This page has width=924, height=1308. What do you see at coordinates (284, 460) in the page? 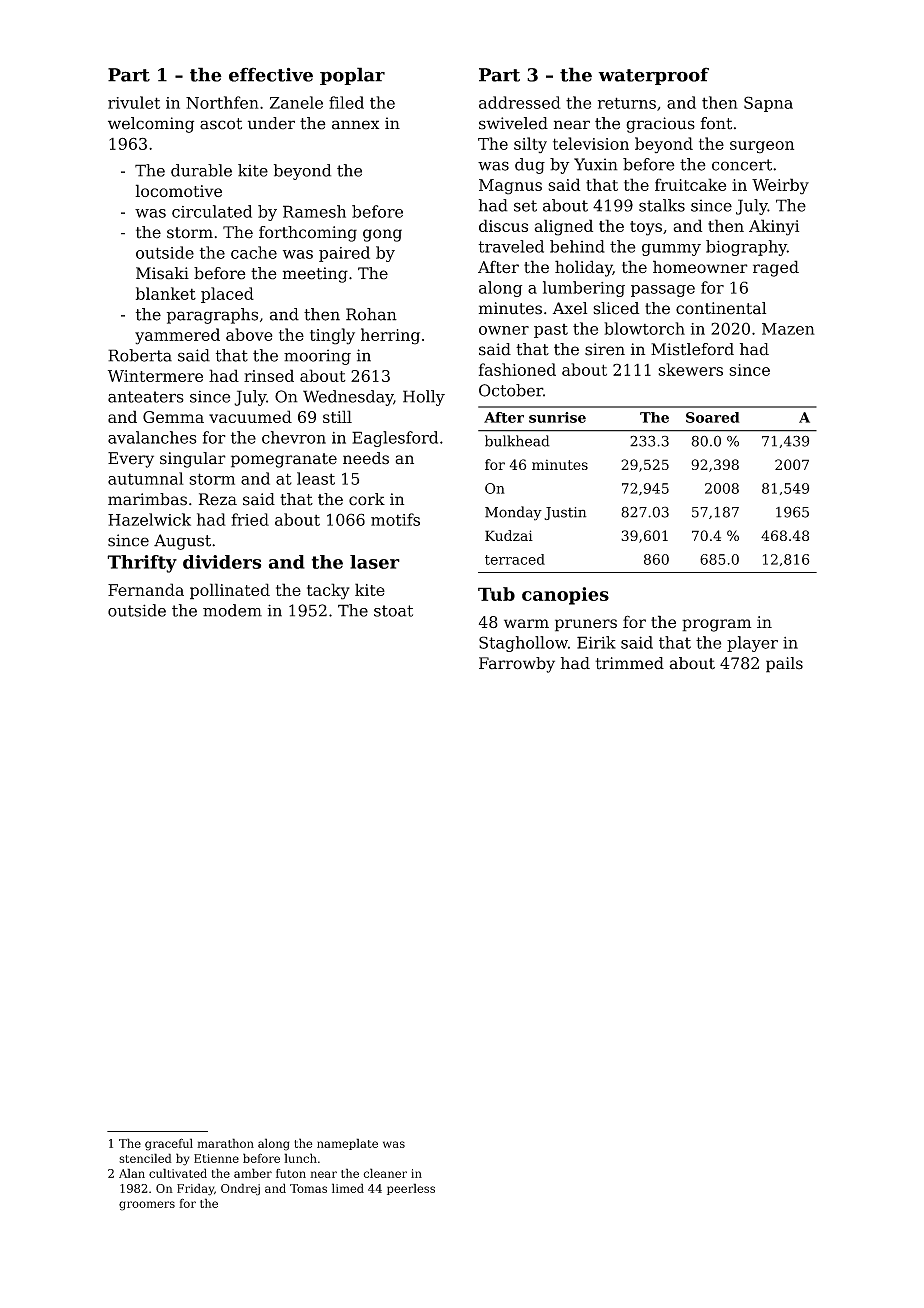
I see `pomegranate` at bounding box center [284, 460].
